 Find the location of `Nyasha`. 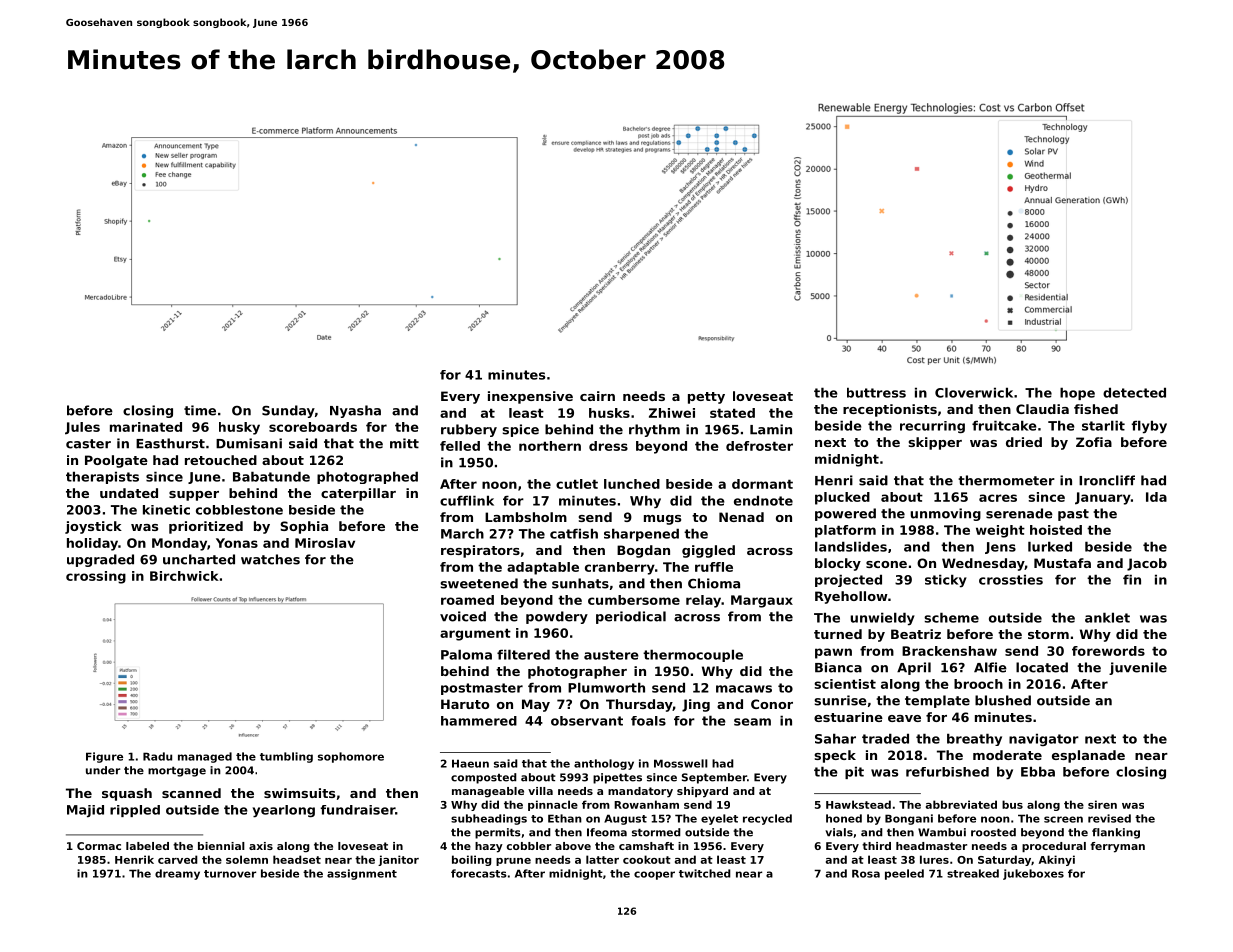

Nyasha is located at coordinates (355, 411).
